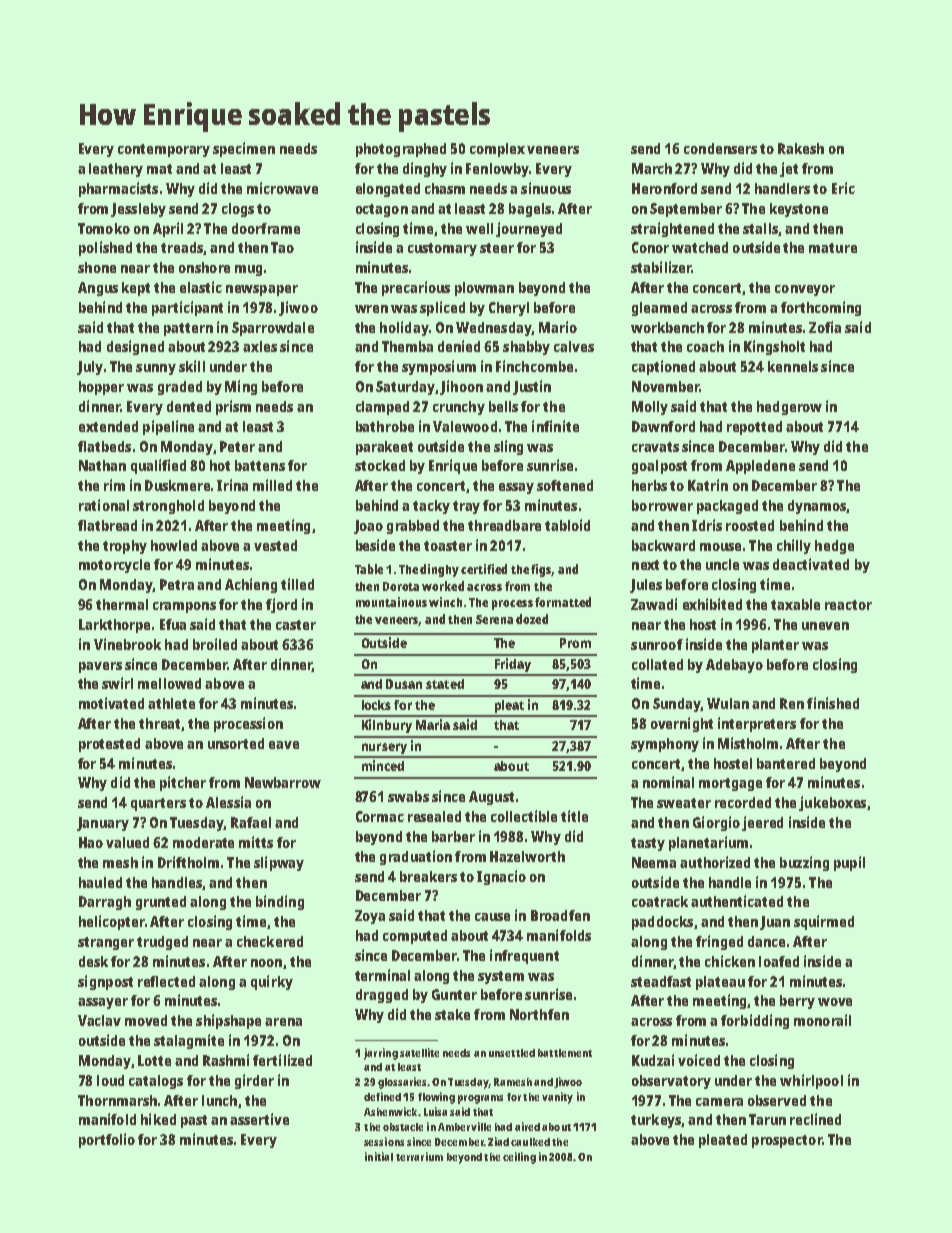 Image resolution: width=952 pixels, height=1233 pixels. What do you see at coordinates (712, 604) in the screenshot?
I see `exhibited` at bounding box center [712, 604].
